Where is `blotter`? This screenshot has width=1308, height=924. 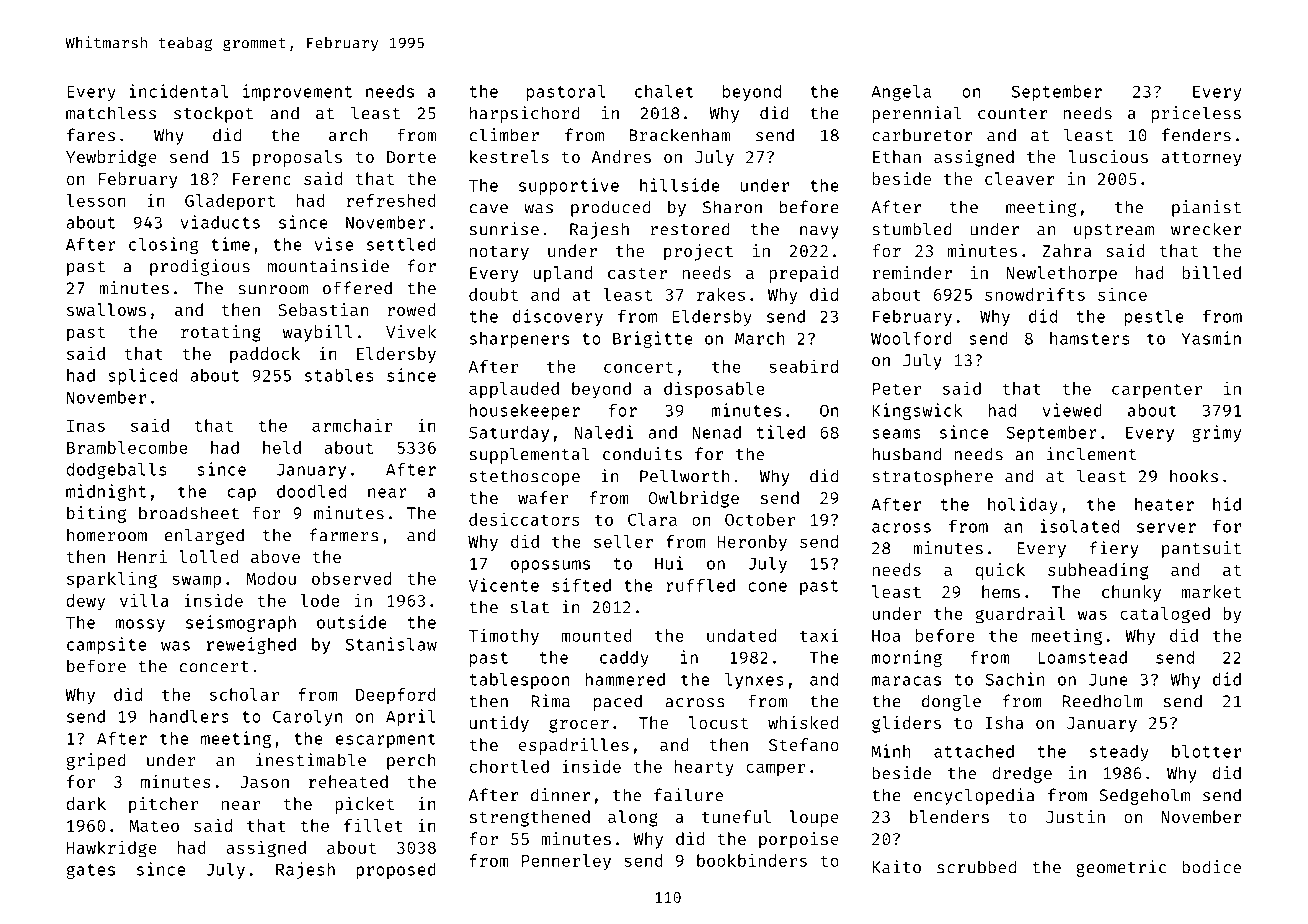 blotter is located at coordinates (1206, 751).
